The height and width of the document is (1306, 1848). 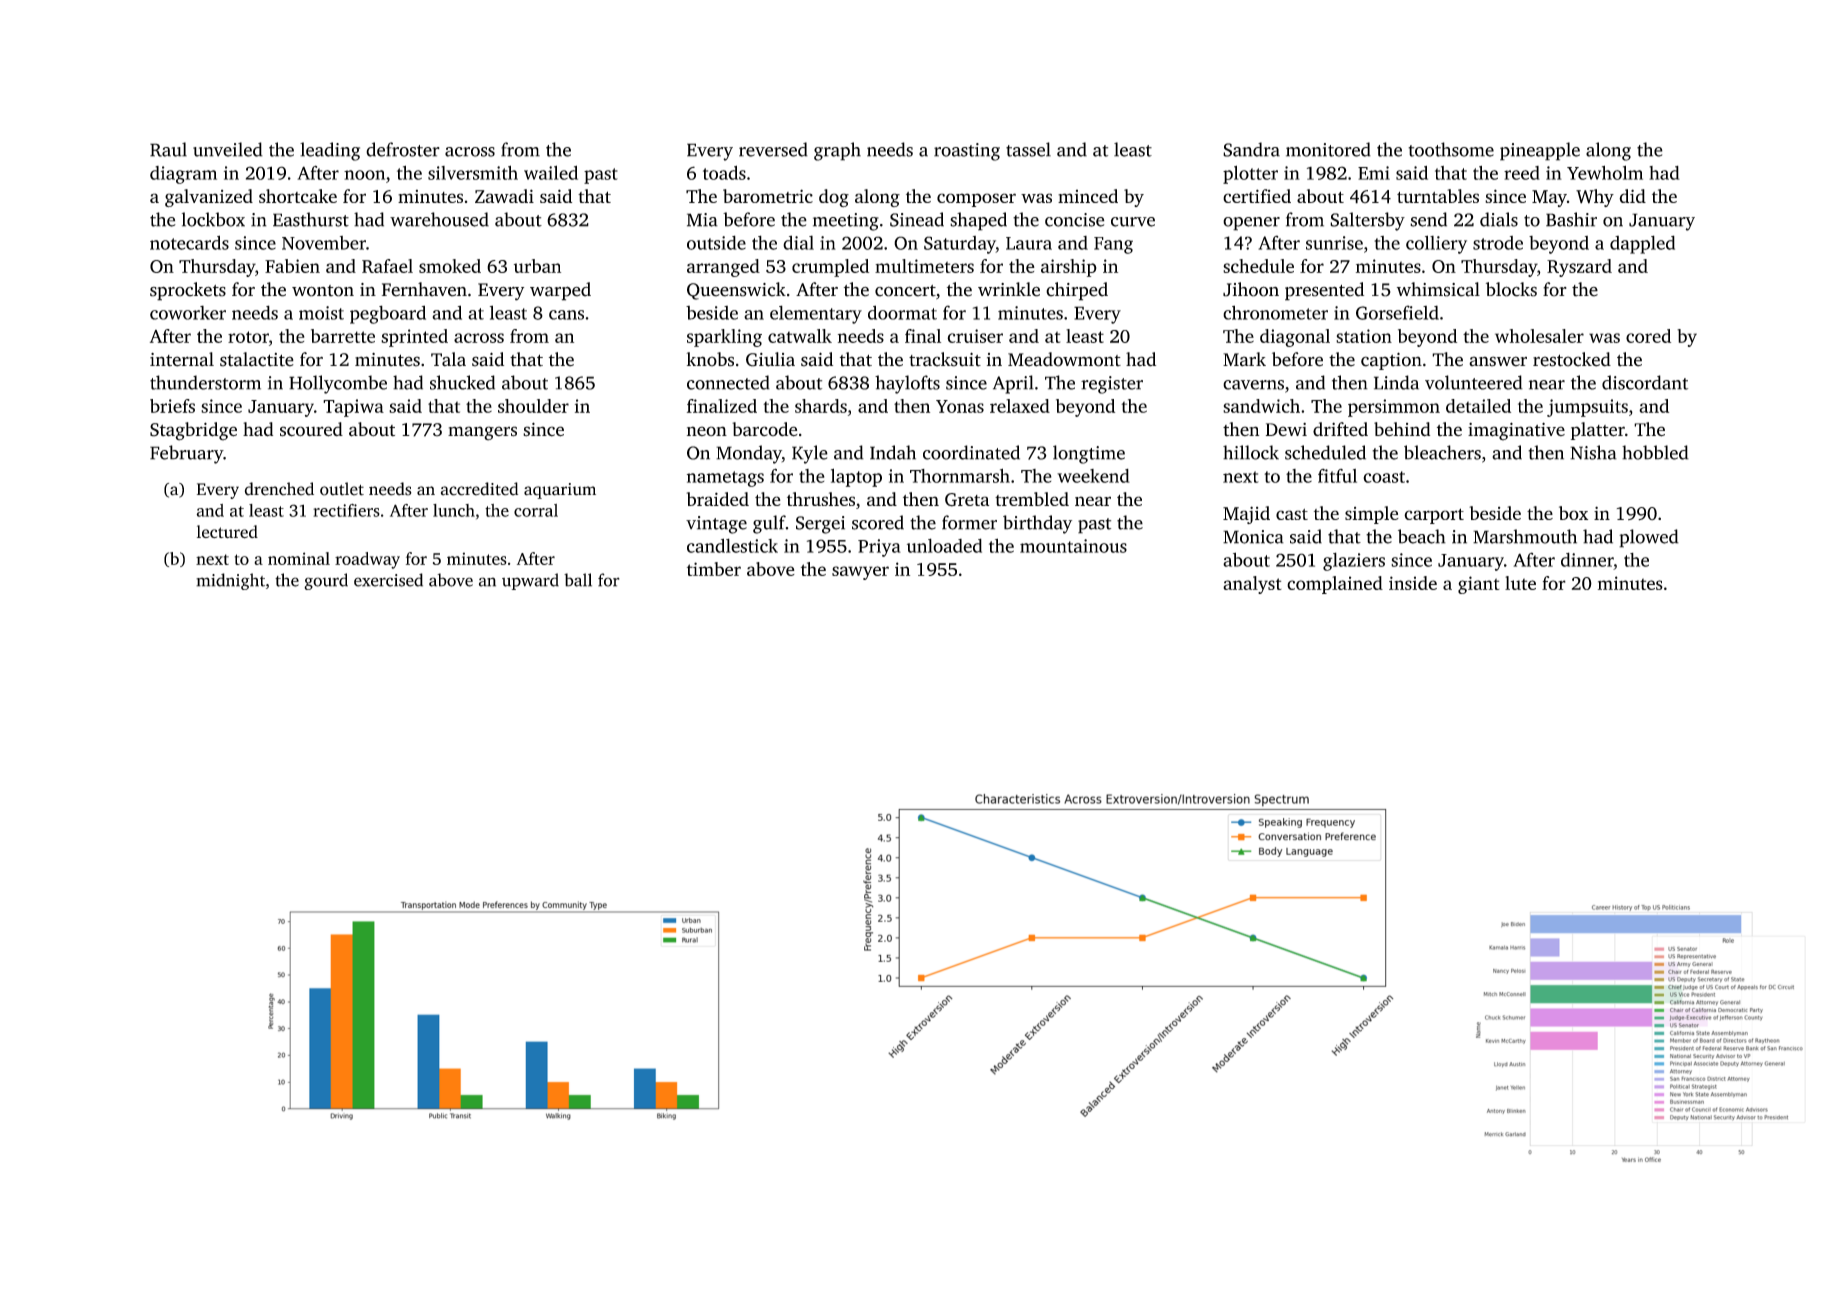 I want to click on midnight, so click(x=230, y=581).
